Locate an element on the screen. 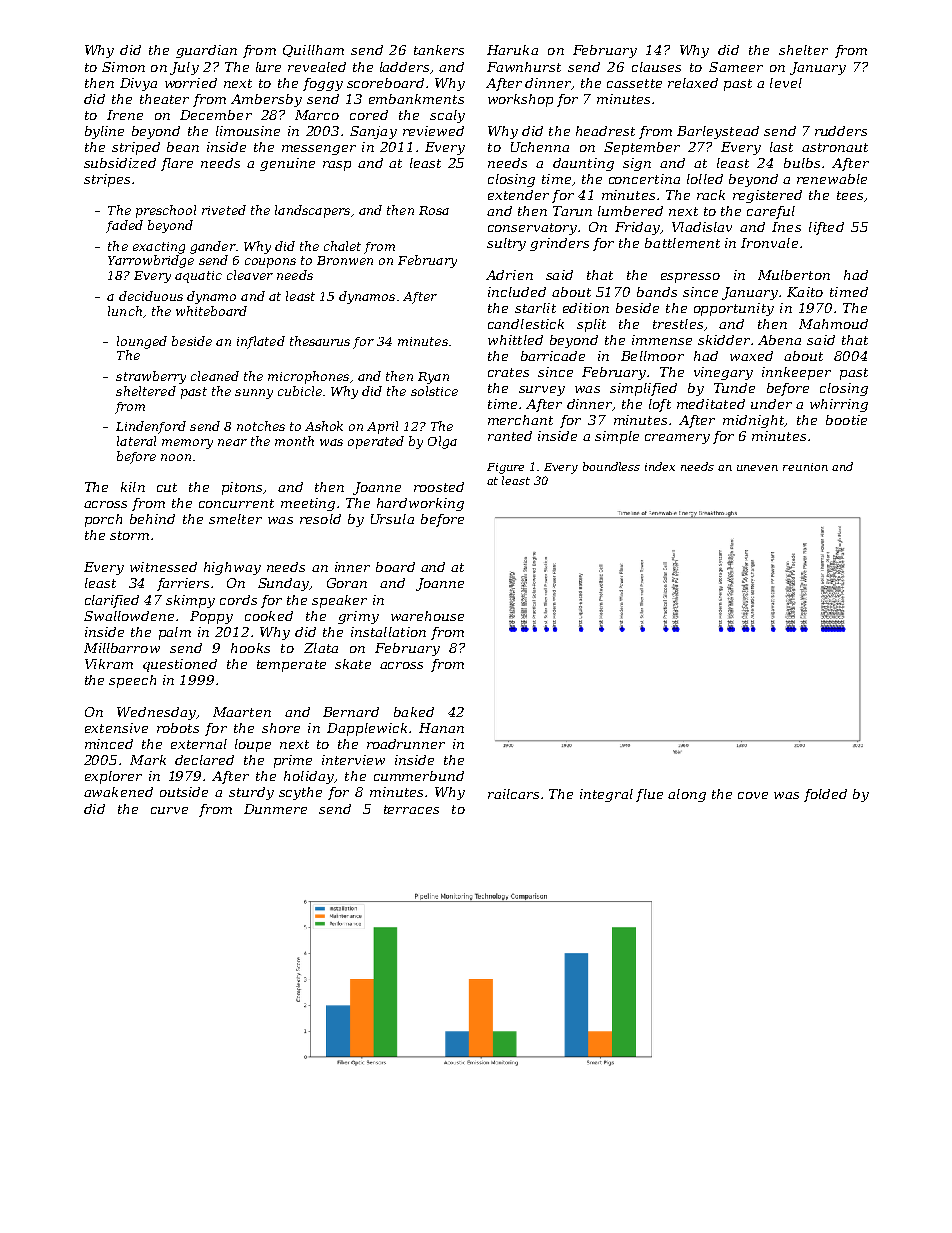  Bernard is located at coordinates (351, 712).
